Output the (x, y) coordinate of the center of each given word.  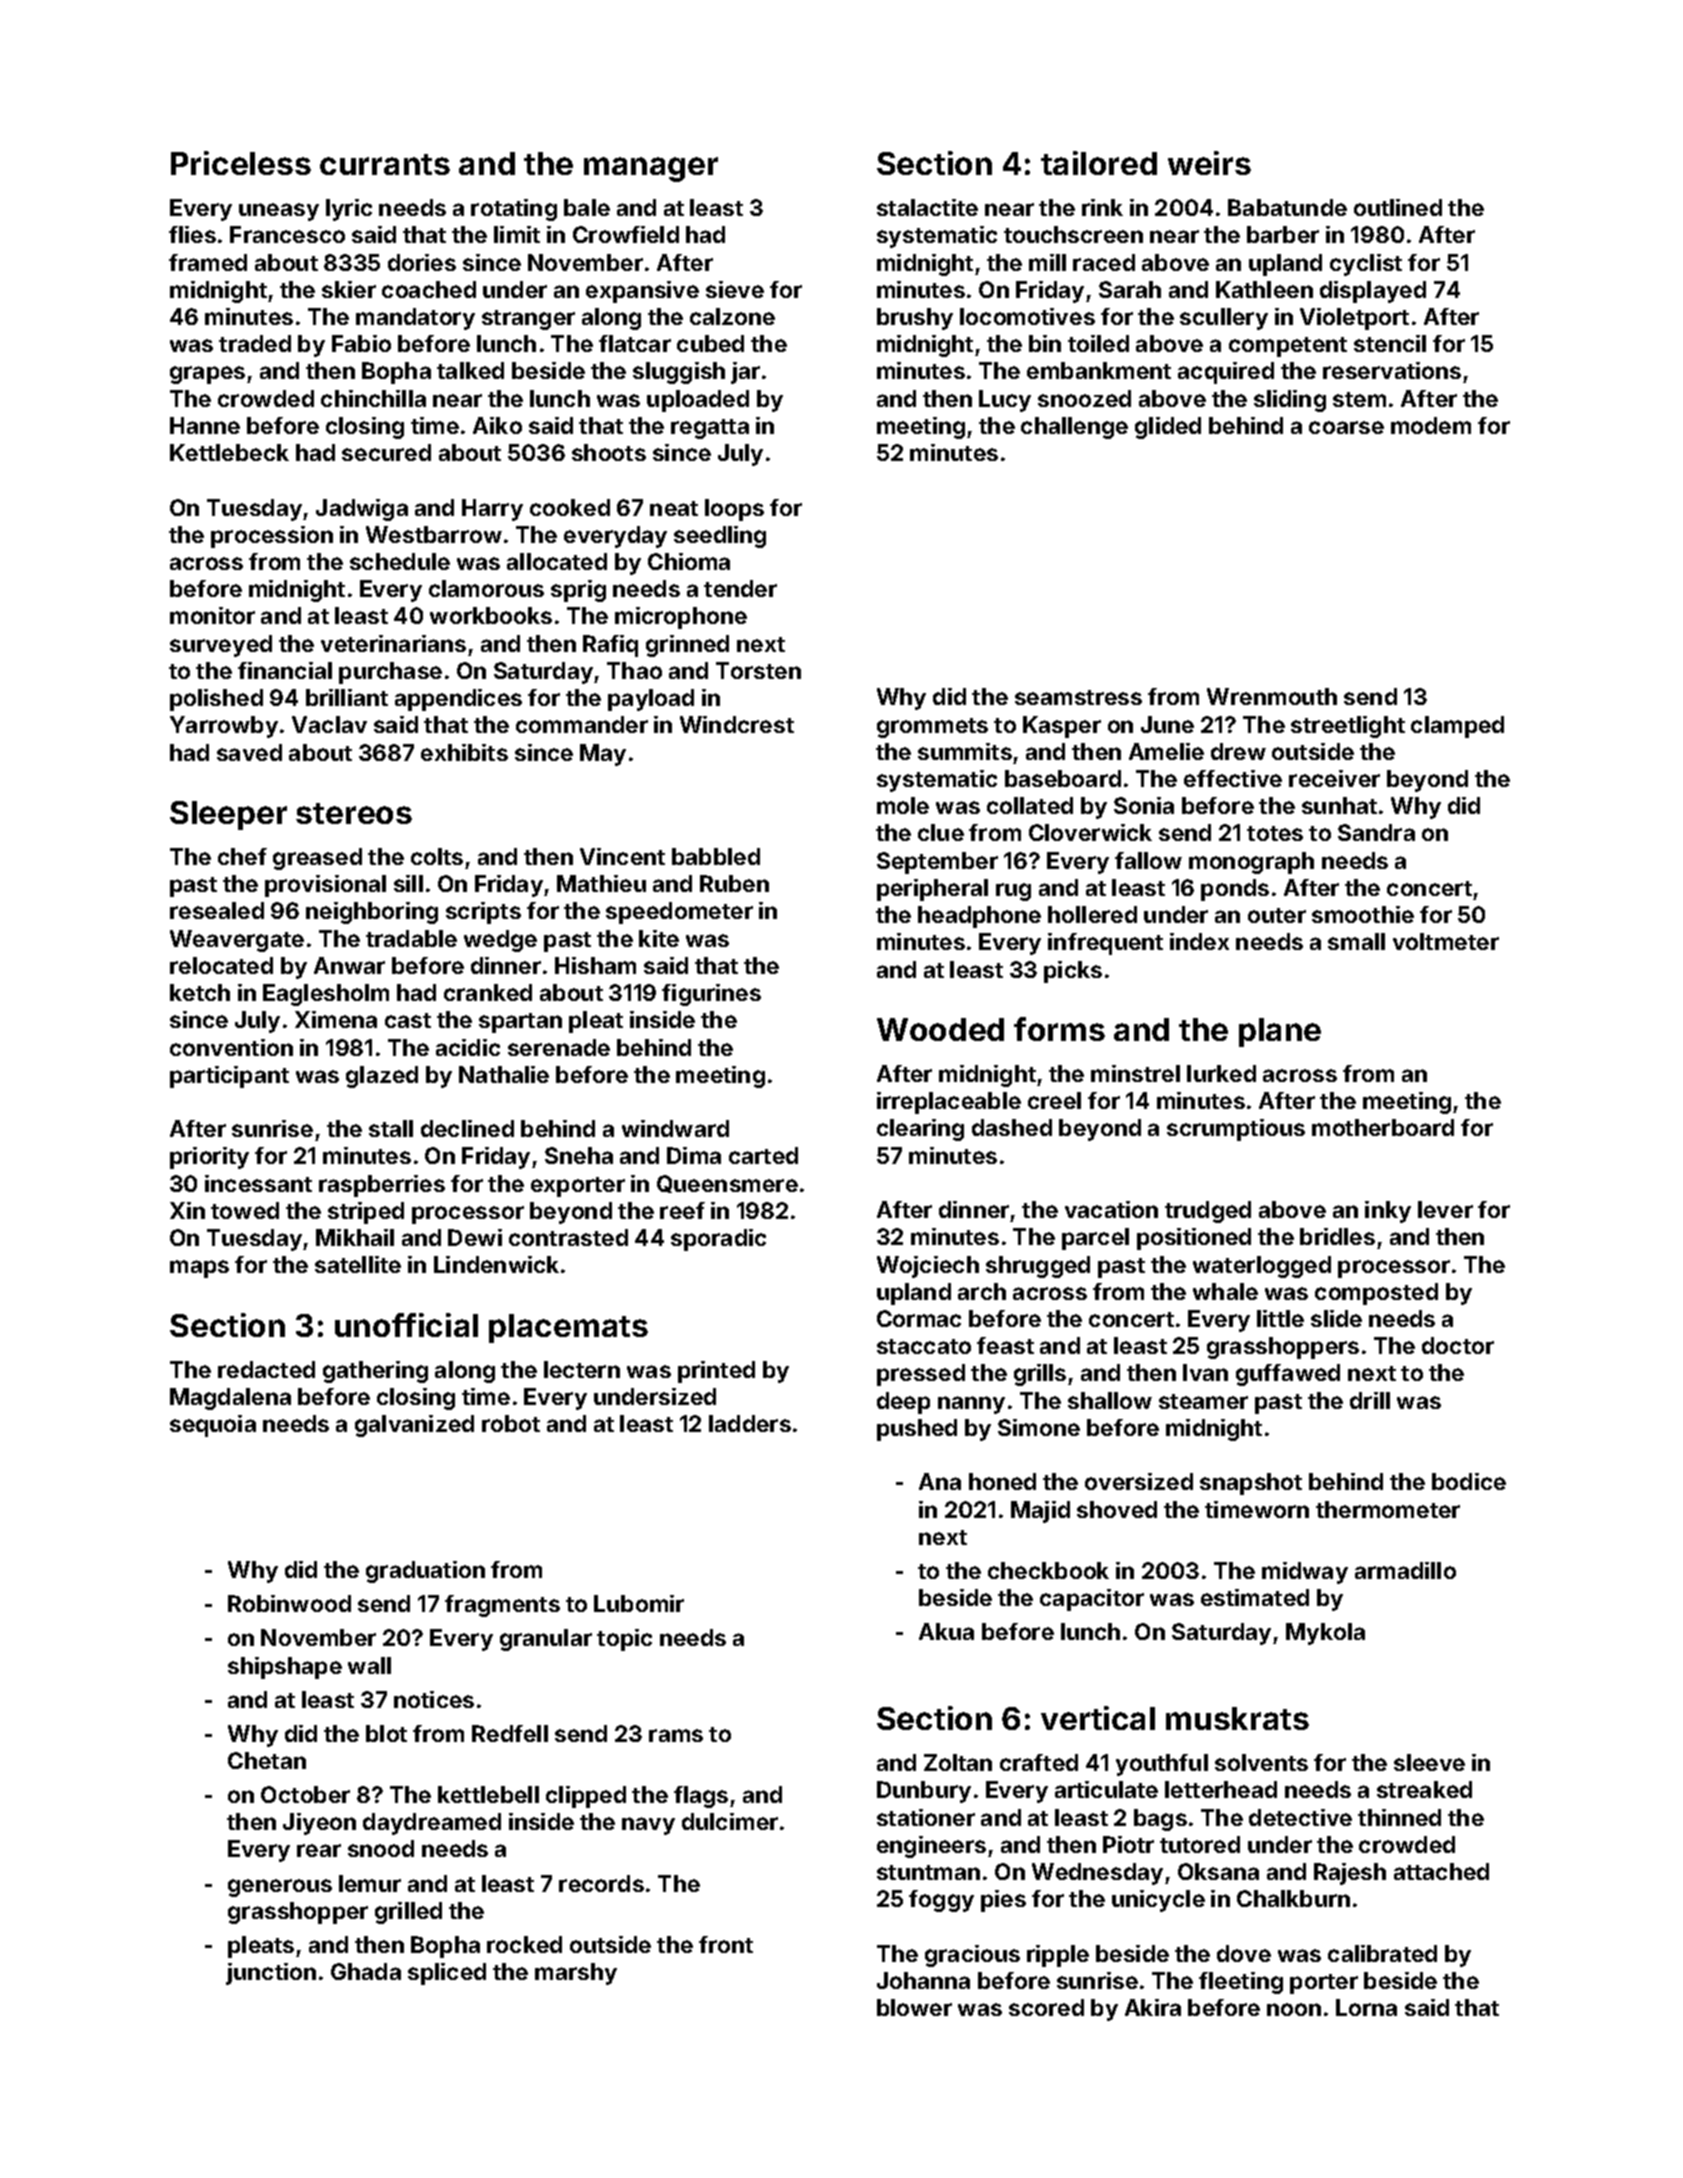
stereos (354, 813)
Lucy (1005, 401)
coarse (1346, 427)
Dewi (475, 1237)
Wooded (940, 1029)
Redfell (510, 1733)
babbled (716, 856)
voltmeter (1446, 941)
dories (422, 262)
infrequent (1105, 944)
